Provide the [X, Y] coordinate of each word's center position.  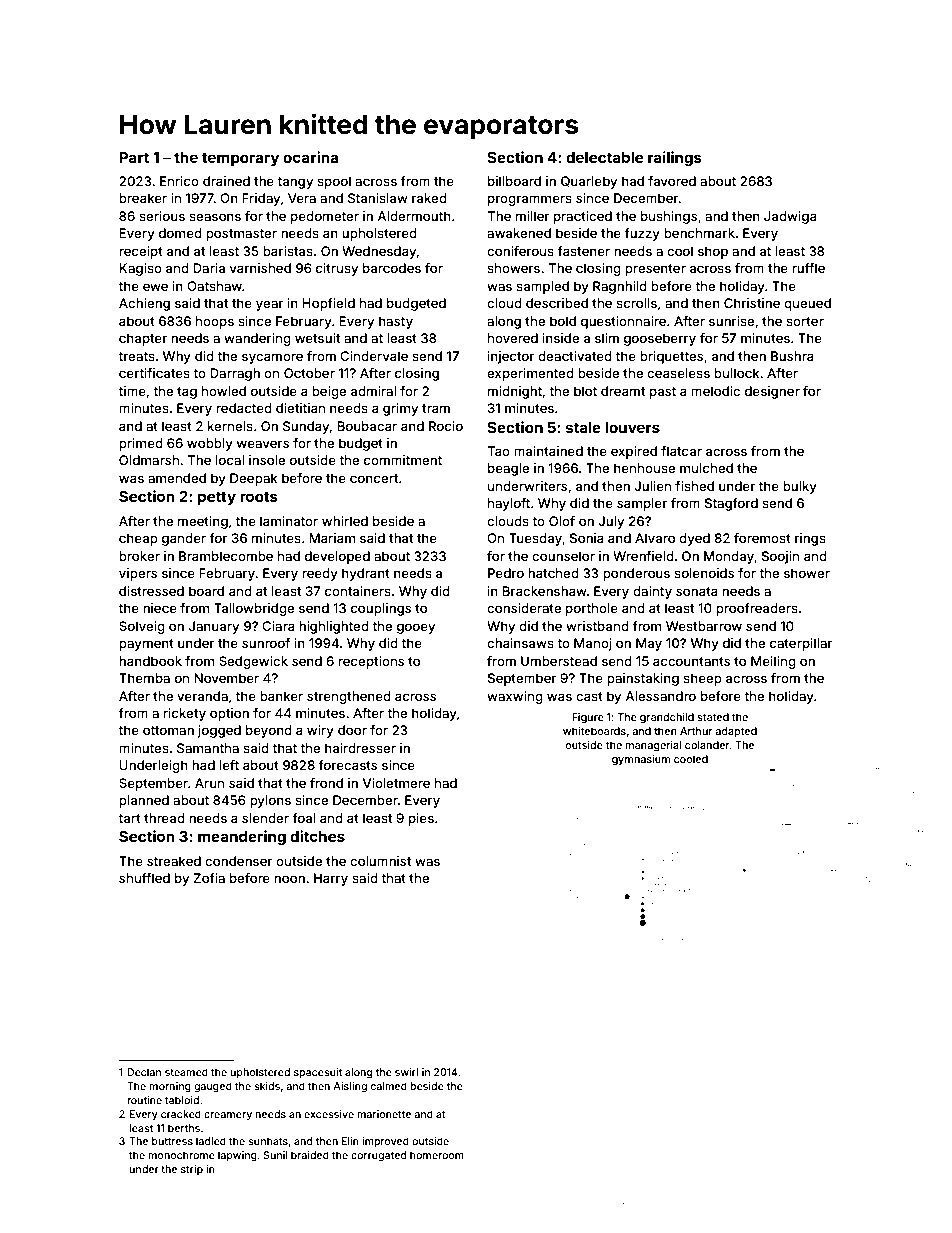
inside [561, 338]
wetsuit [317, 338]
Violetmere [396, 783]
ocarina [310, 157]
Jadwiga [790, 217]
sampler [642, 504]
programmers [530, 200]
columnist [380, 861]
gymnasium [641, 760]
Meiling [773, 662]
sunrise [731, 321]
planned [144, 801]
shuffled [144, 878]
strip [192, 1170]
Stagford [731, 504]
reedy [320, 574]
